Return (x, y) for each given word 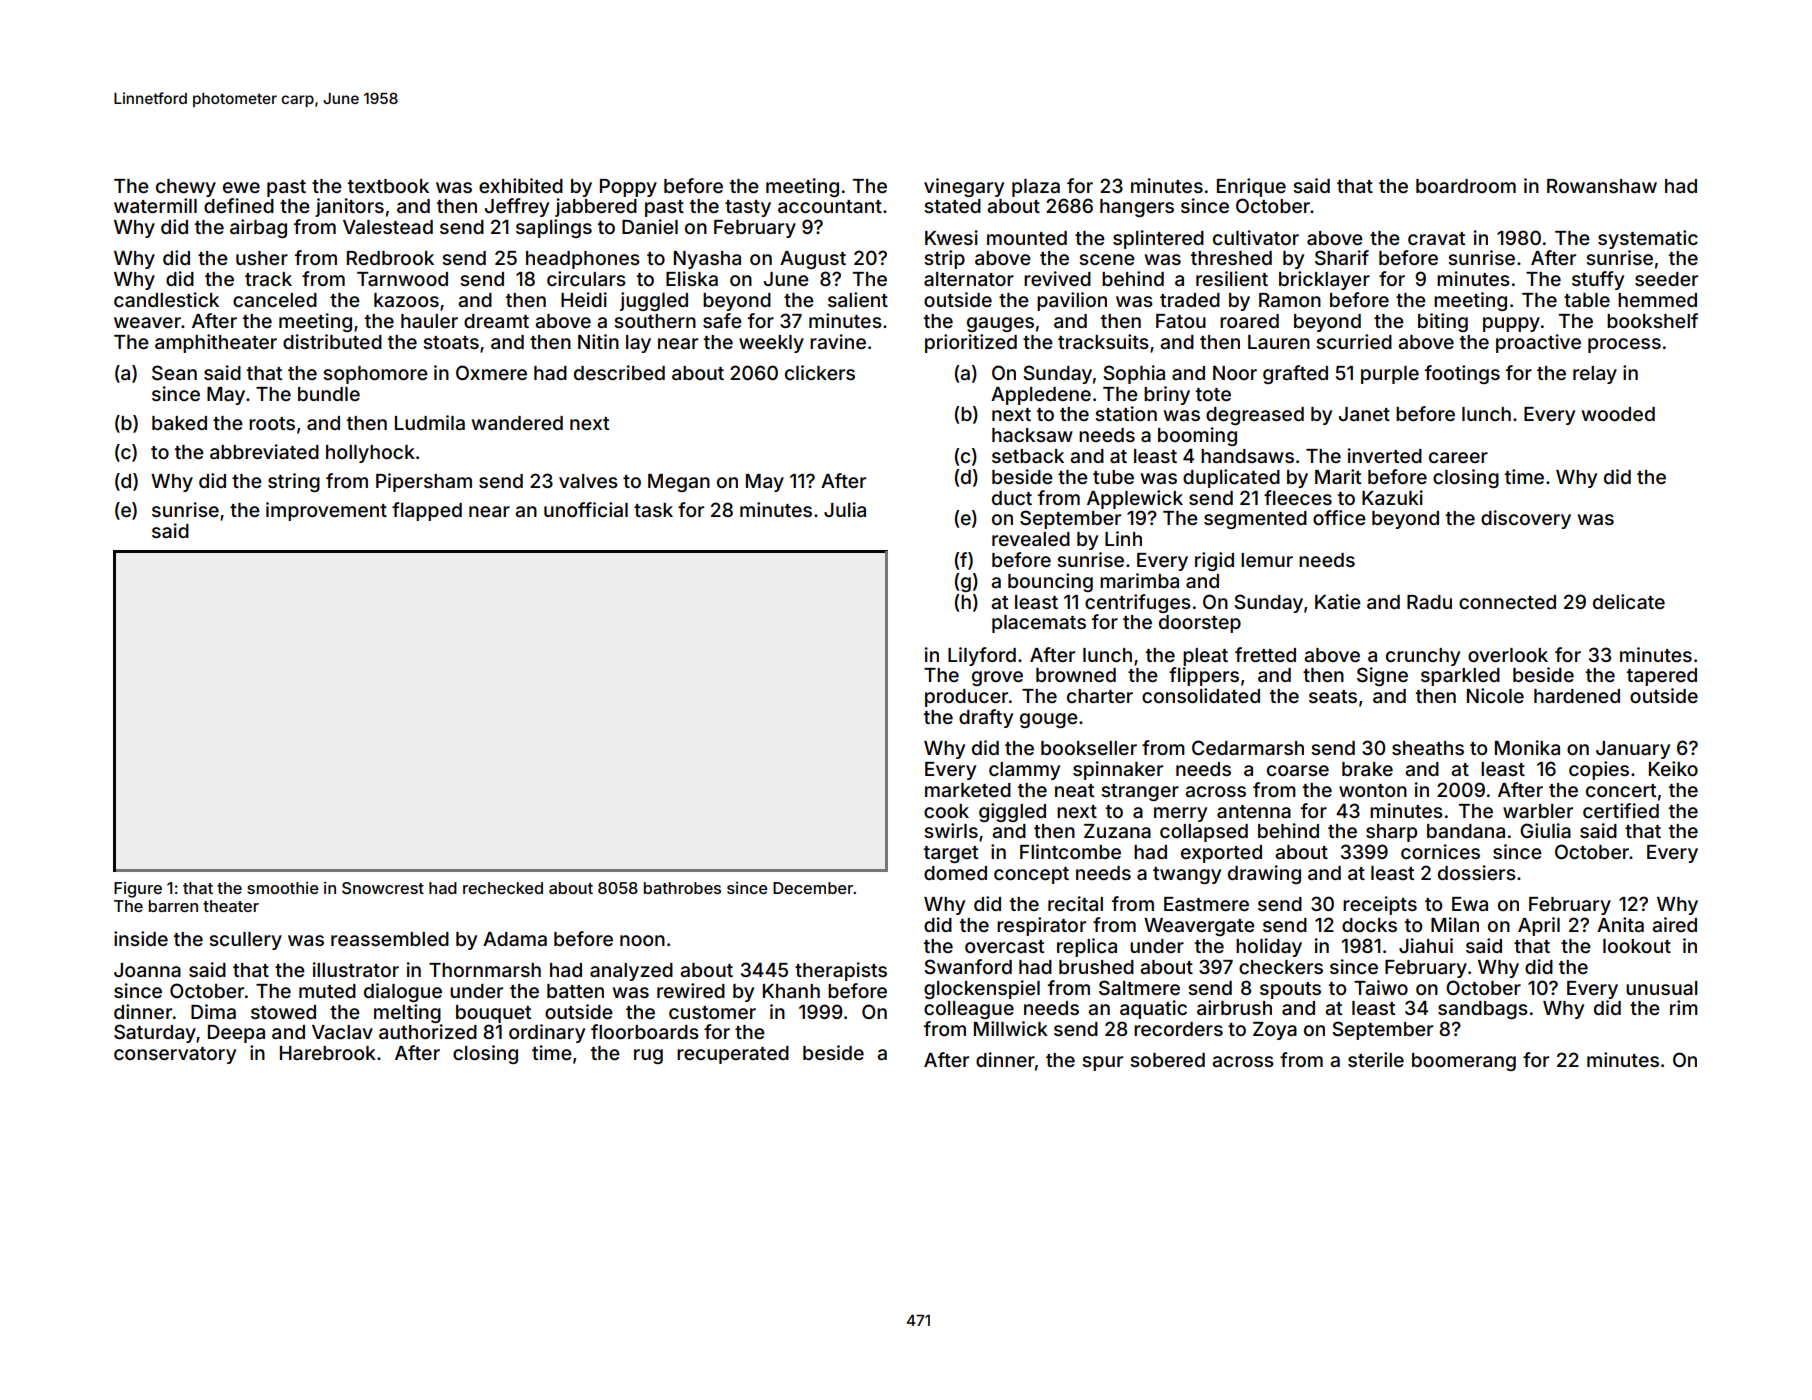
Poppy (628, 188)
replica (1087, 947)
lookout (1637, 946)
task (653, 510)
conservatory (175, 1055)
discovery (1526, 519)
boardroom (1466, 186)
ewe (241, 187)
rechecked (503, 888)
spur (1102, 1063)
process (1624, 345)
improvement (326, 511)
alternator (969, 279)
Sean (174, 372)
